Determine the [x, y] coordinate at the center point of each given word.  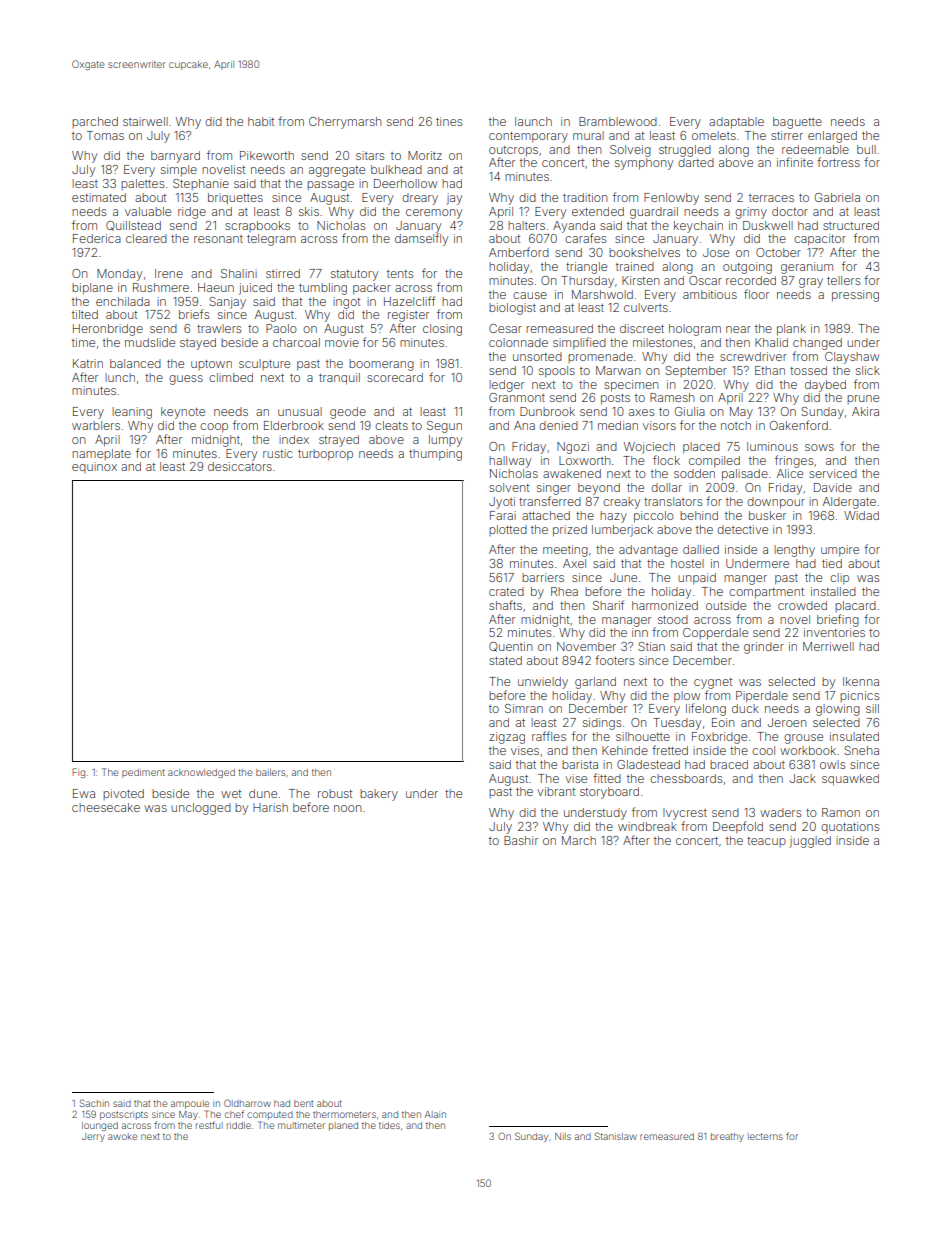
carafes [585, 238]
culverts [646, 307]
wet [231, 794]
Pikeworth [267, 155]
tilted [85, 314]
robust [335, 793]
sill [872, 708]
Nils [563, 1136]
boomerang [381, 365]
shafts [505, 605]
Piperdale [762, 697]
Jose [716, 252]
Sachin [94, 1103]
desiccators [240, 466]
